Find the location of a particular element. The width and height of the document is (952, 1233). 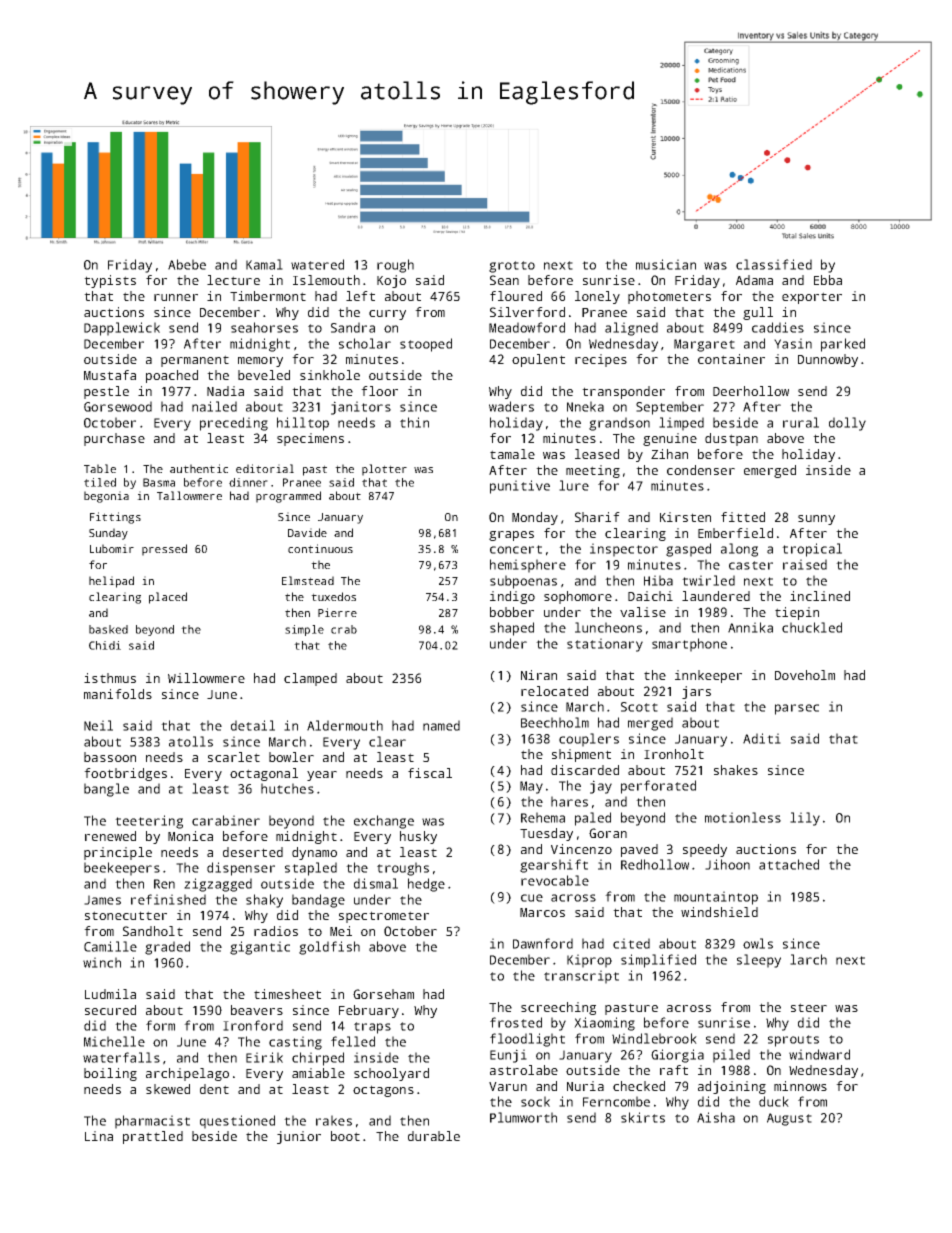

questioned is located at coordinates (237, 1122).
